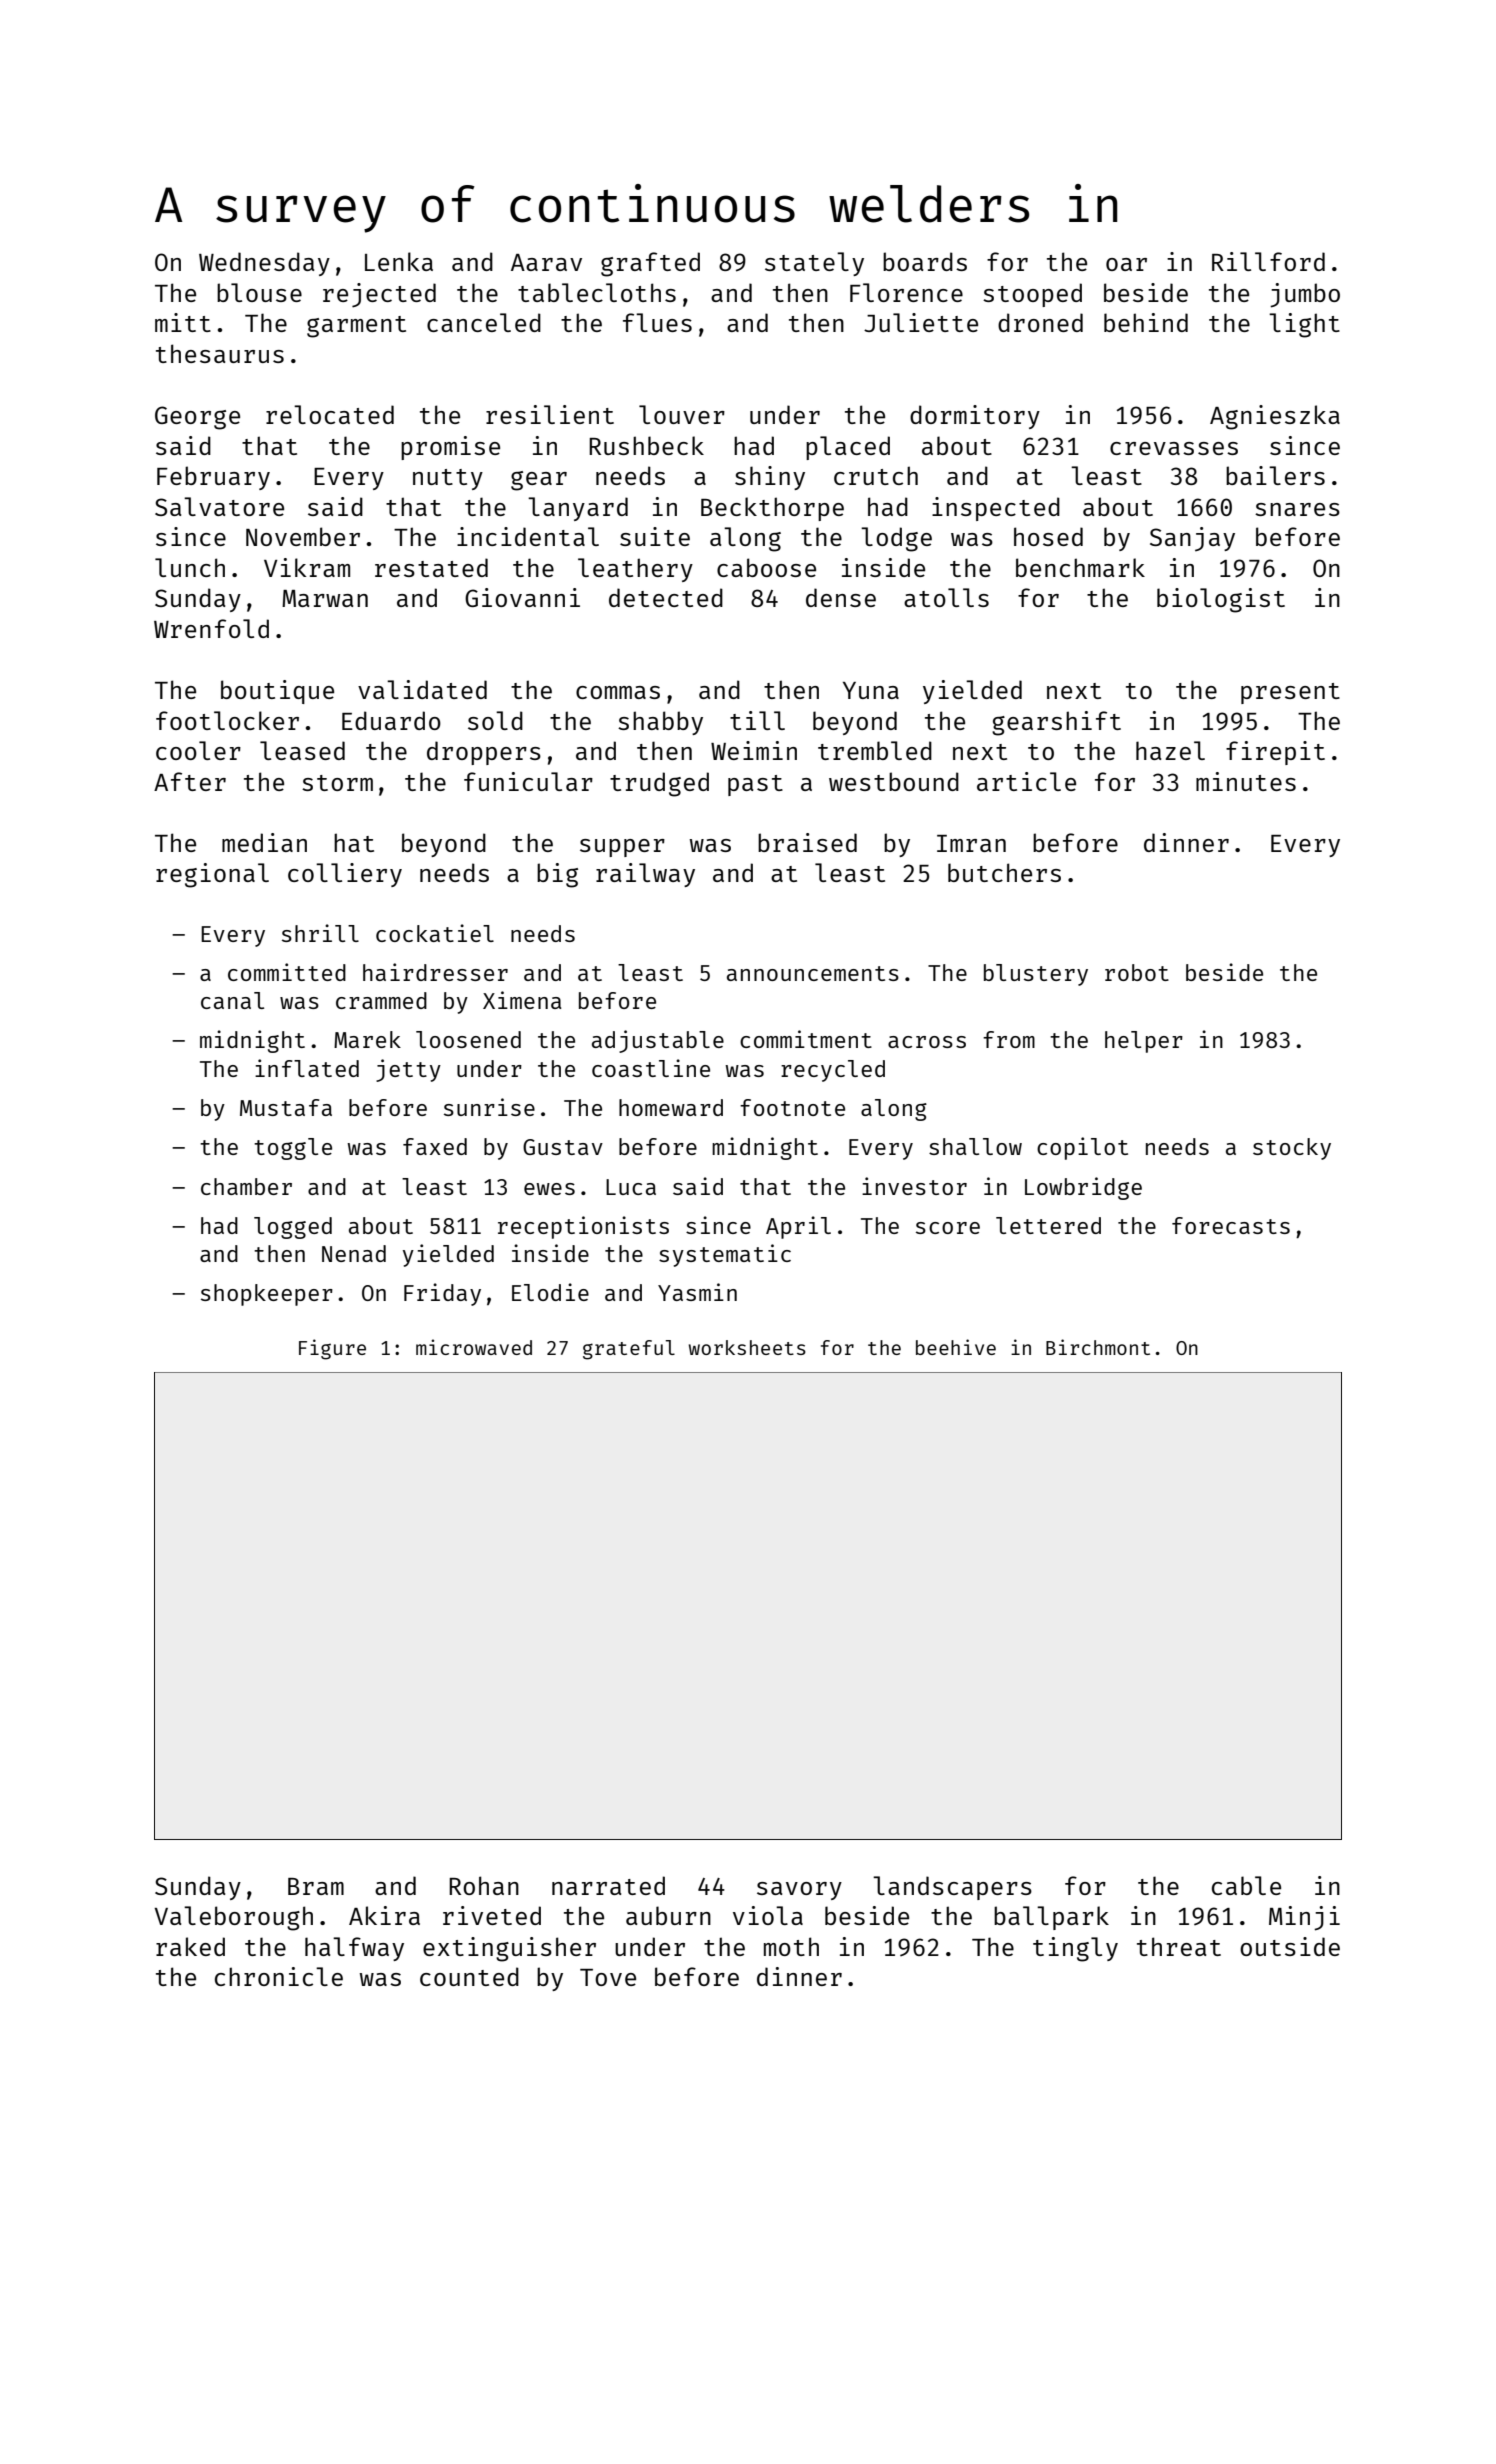 The height and width of the screenshot is (2464, 1496). I want to click on caboose, so click(766, 567).
